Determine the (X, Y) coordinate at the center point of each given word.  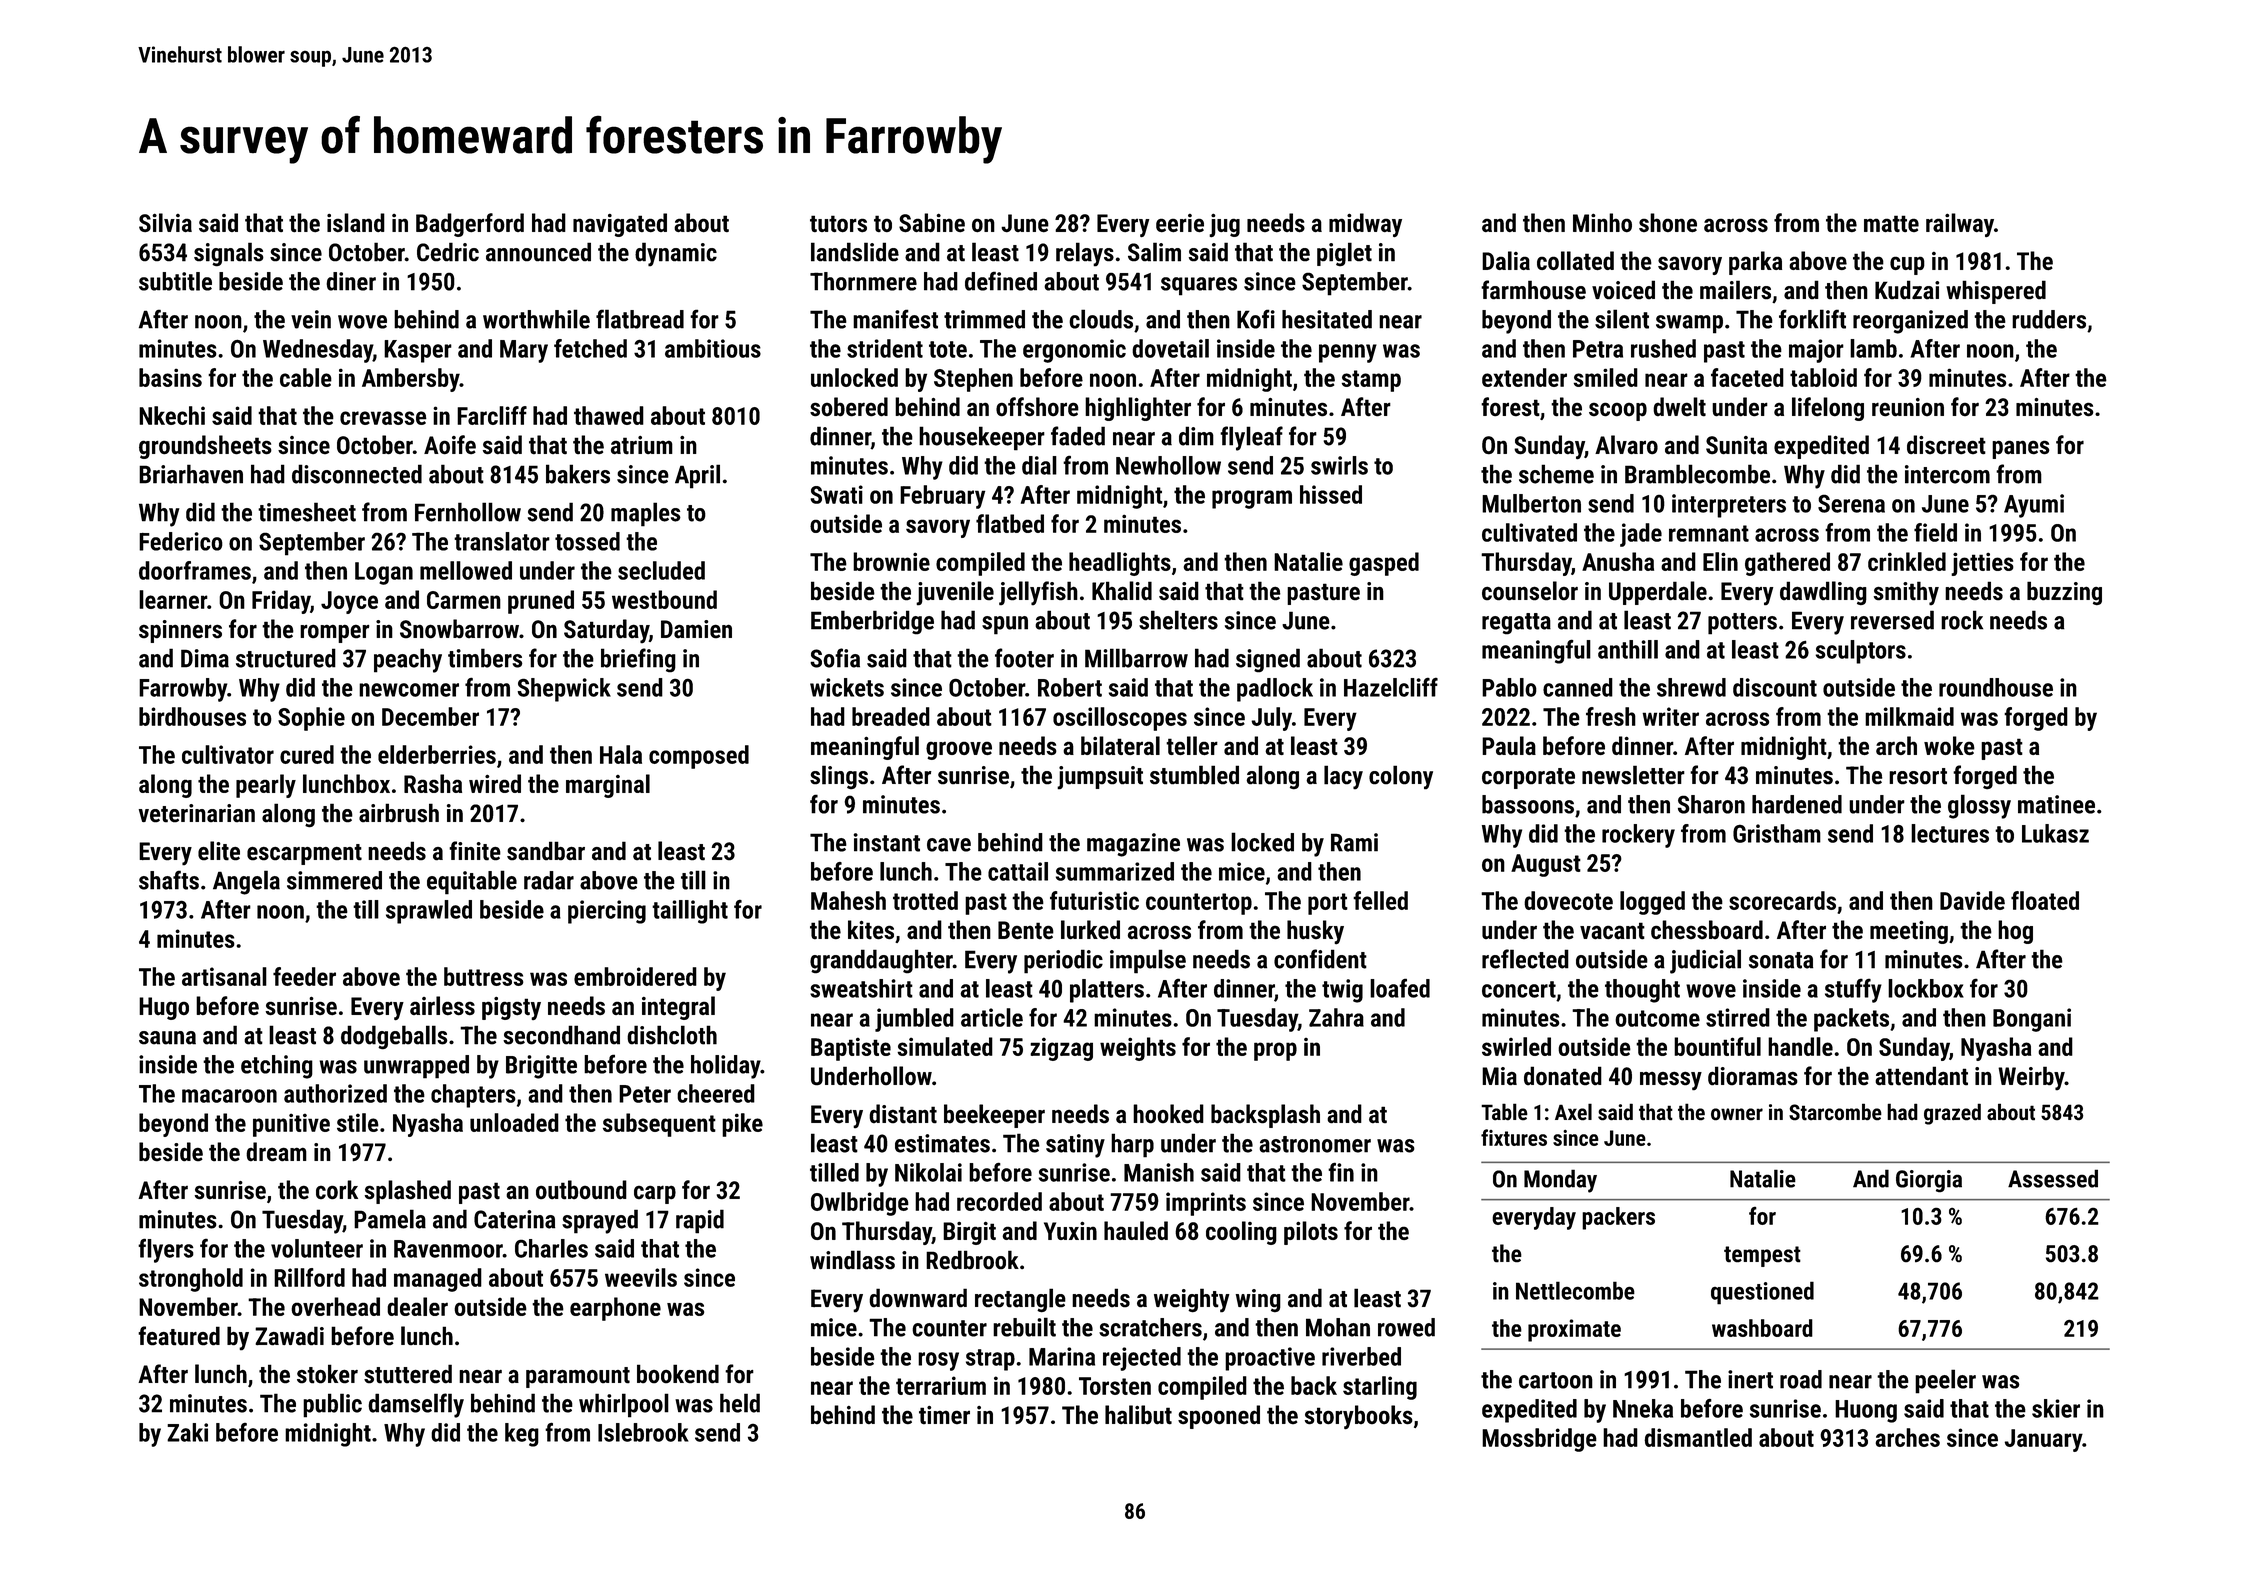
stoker (327, 1374)
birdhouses (192, 716)
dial (1039, 465)
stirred (1738, 1017)
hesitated (1327, 319)
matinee (2056, 804)
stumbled (1194, 775)
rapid (700, 1221)
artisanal (224, 976)
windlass (852, 1260)
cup (1907, 265)
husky (1315, 932)
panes (2021, 449)
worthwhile (536, 319)
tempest (1762, 1256)
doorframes (195, 570)
